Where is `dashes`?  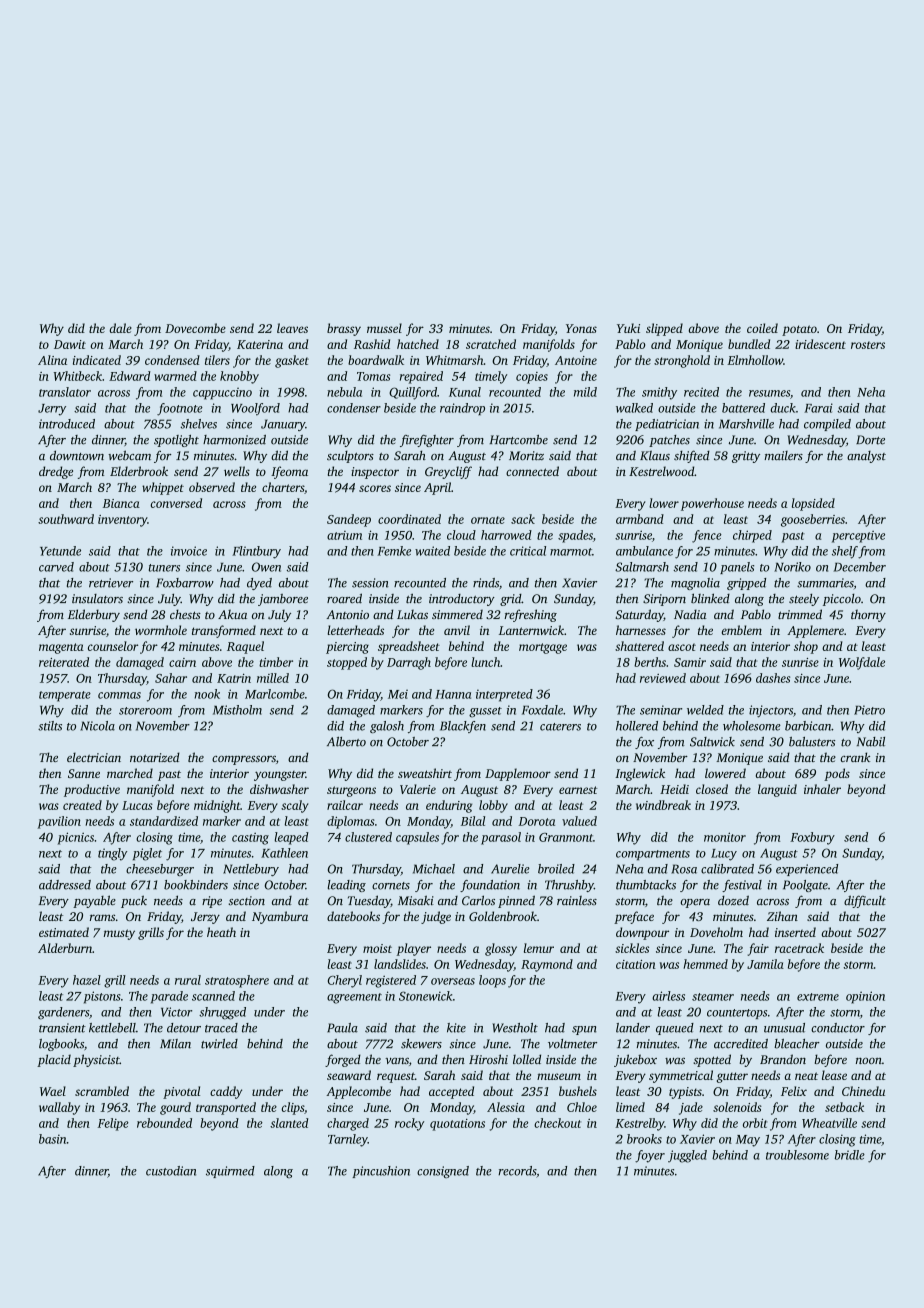
dashes is located at coordinates (773, 678).
